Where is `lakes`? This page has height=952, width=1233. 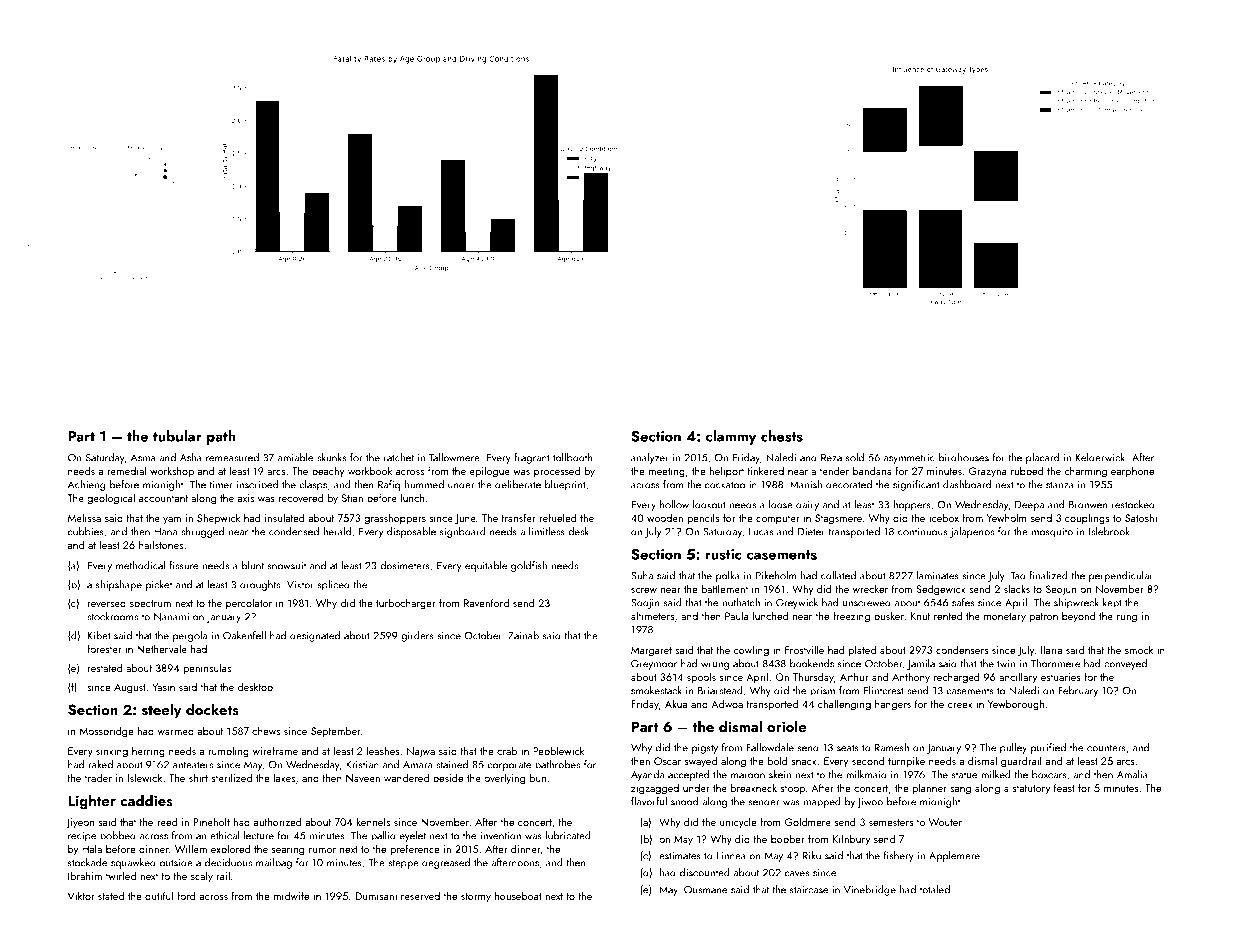
lakes is located at coordinates (284, 777).
